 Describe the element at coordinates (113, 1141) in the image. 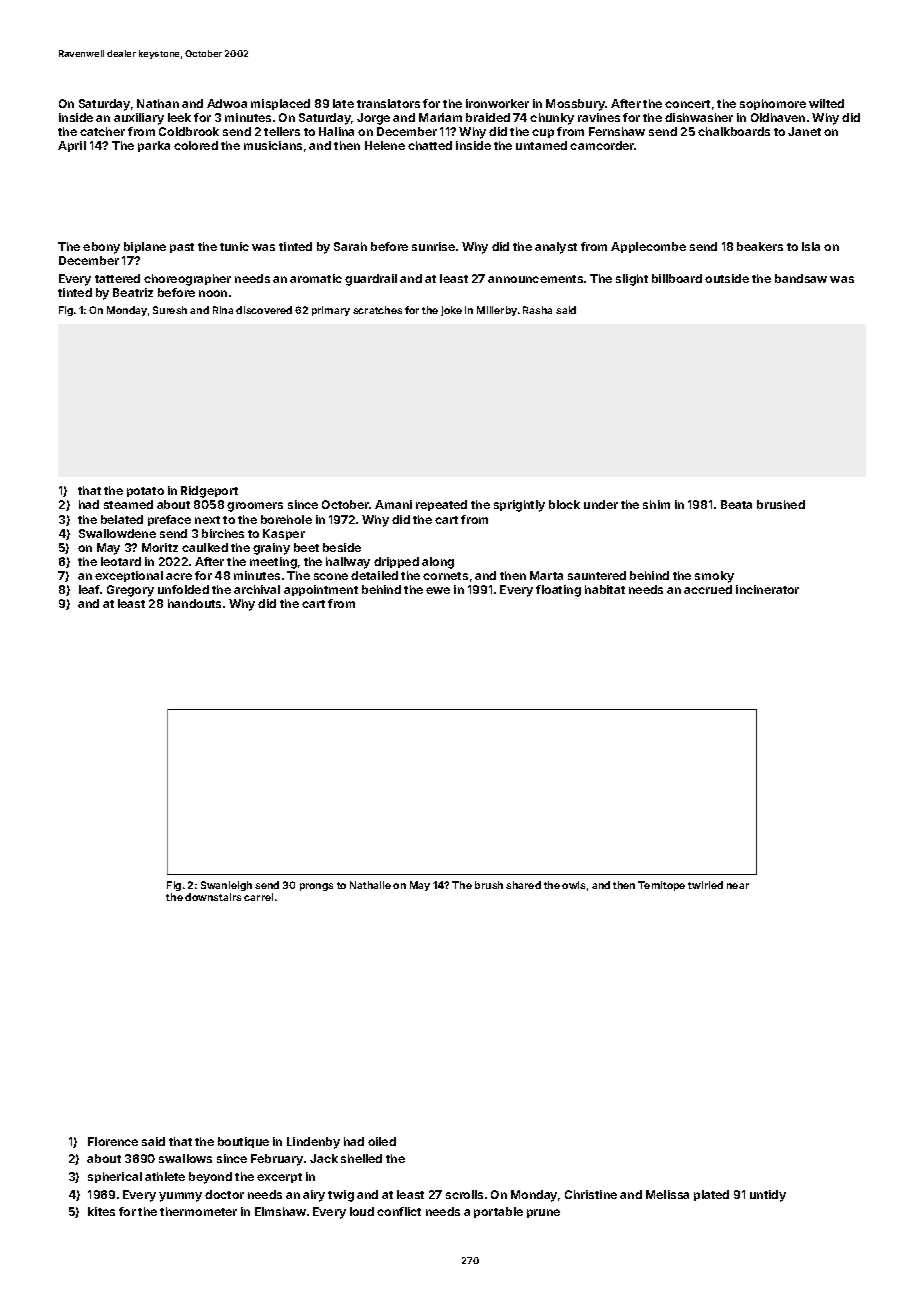

I see `Florence` at that location.
